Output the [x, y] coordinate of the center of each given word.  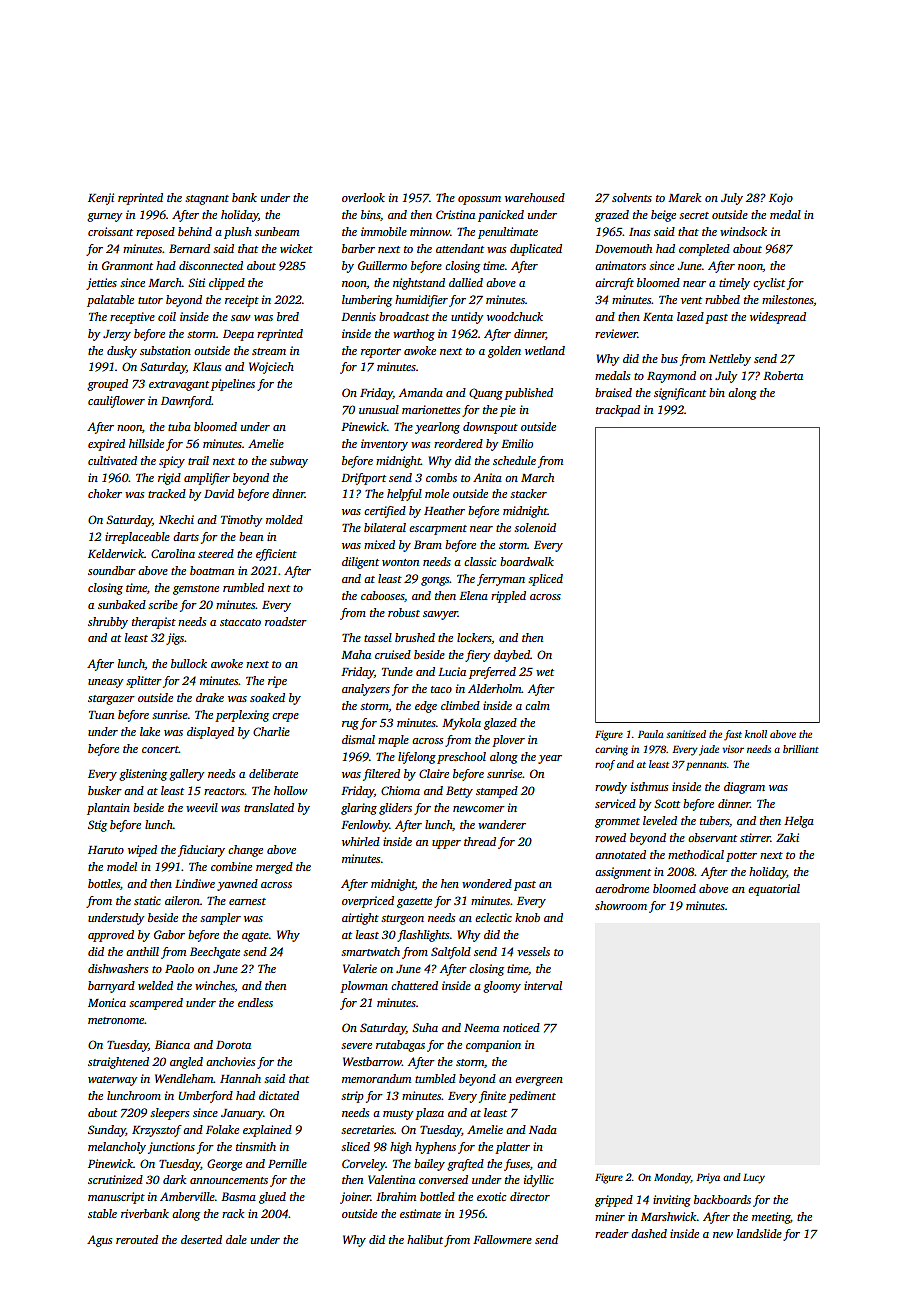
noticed [521, 1027]
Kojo [781, 199]
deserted [201, 1239]
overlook [363, 197]
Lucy [754, 1179]
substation [165, 350]
